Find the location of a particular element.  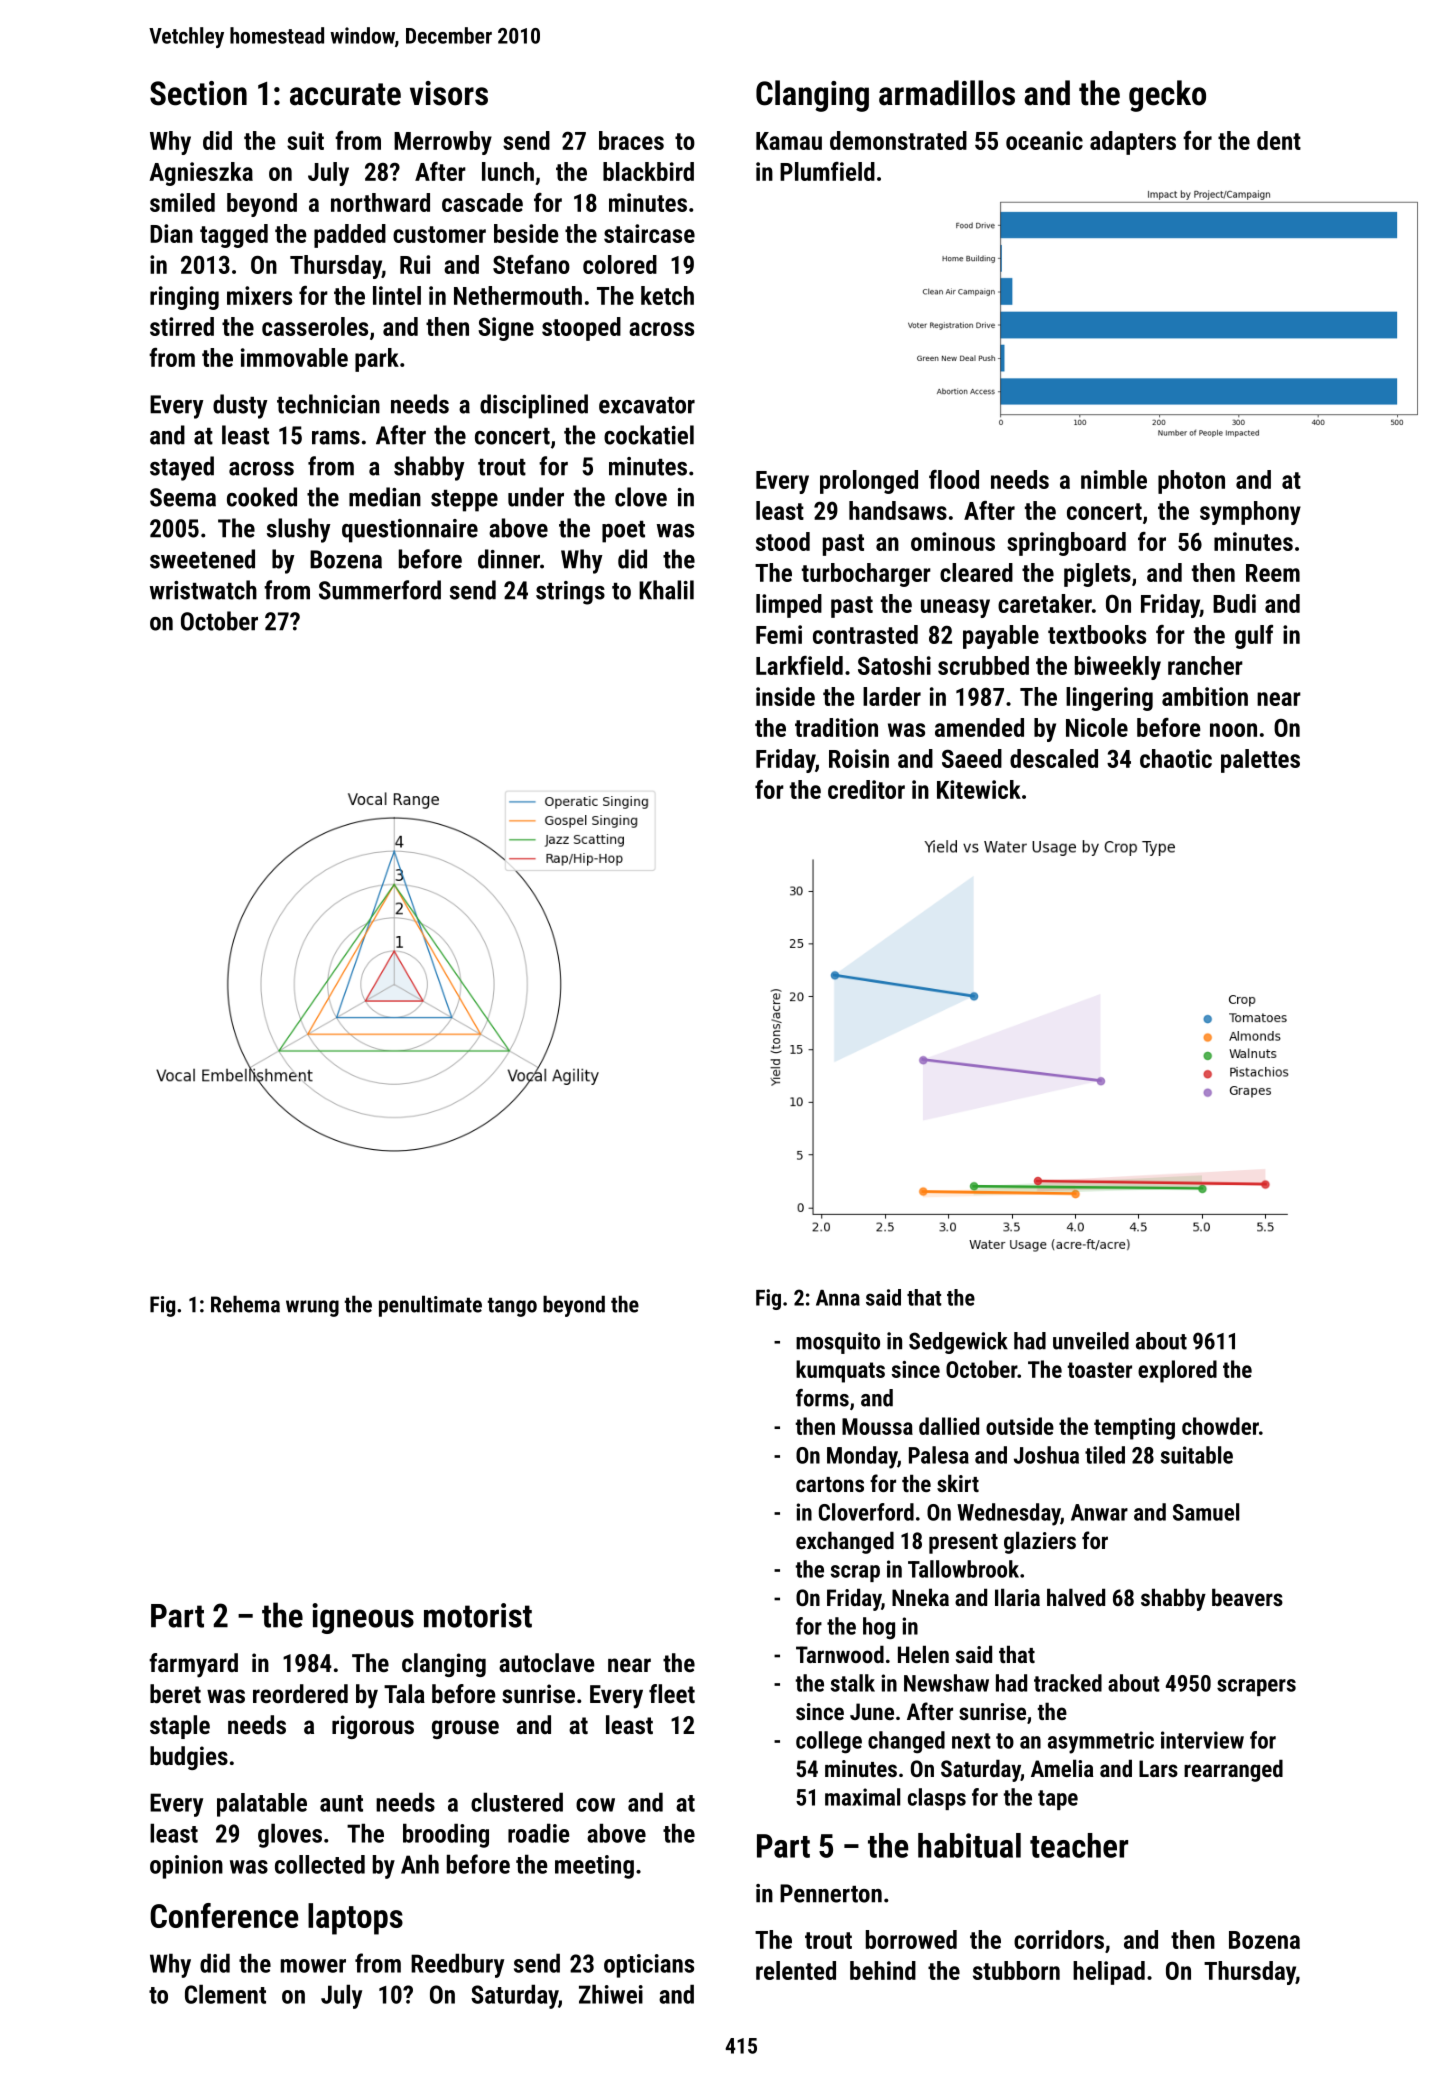

contrasted is located at coordinates (865, 634).
